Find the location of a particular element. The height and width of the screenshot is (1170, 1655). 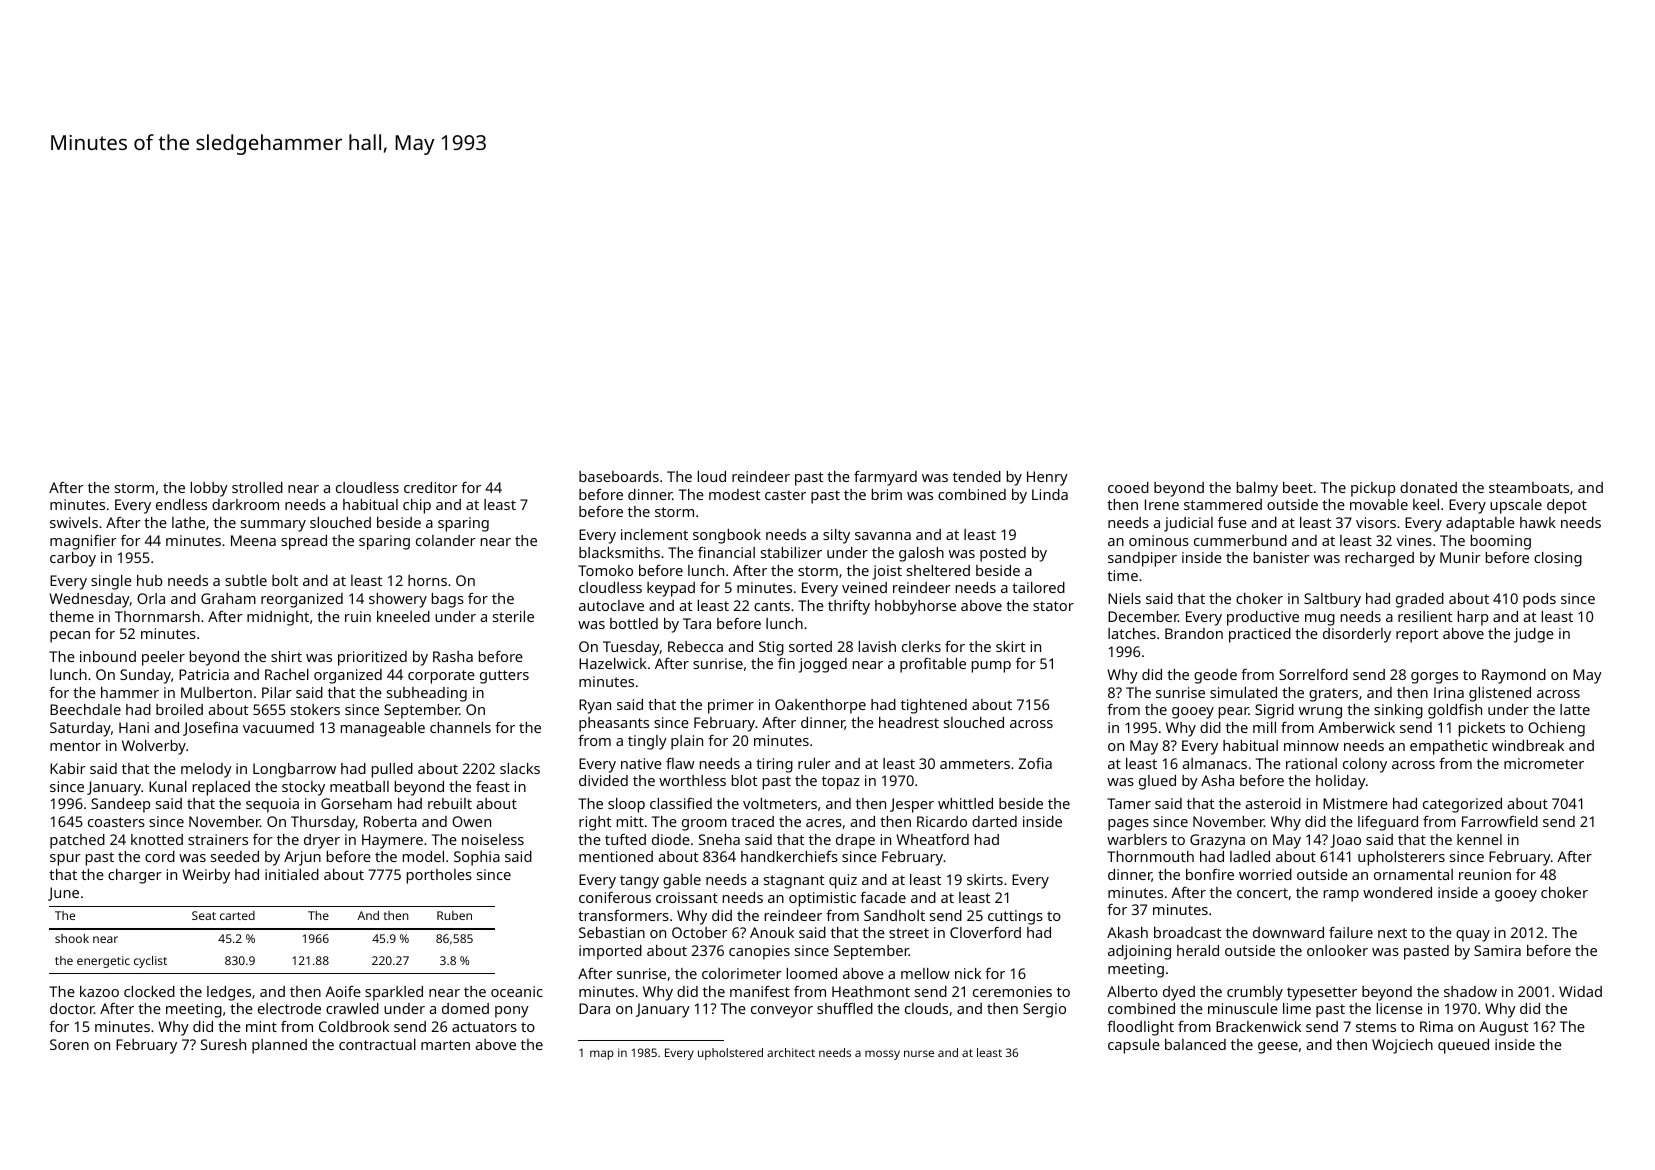

practiced is located at coordinates (1260, 635).
